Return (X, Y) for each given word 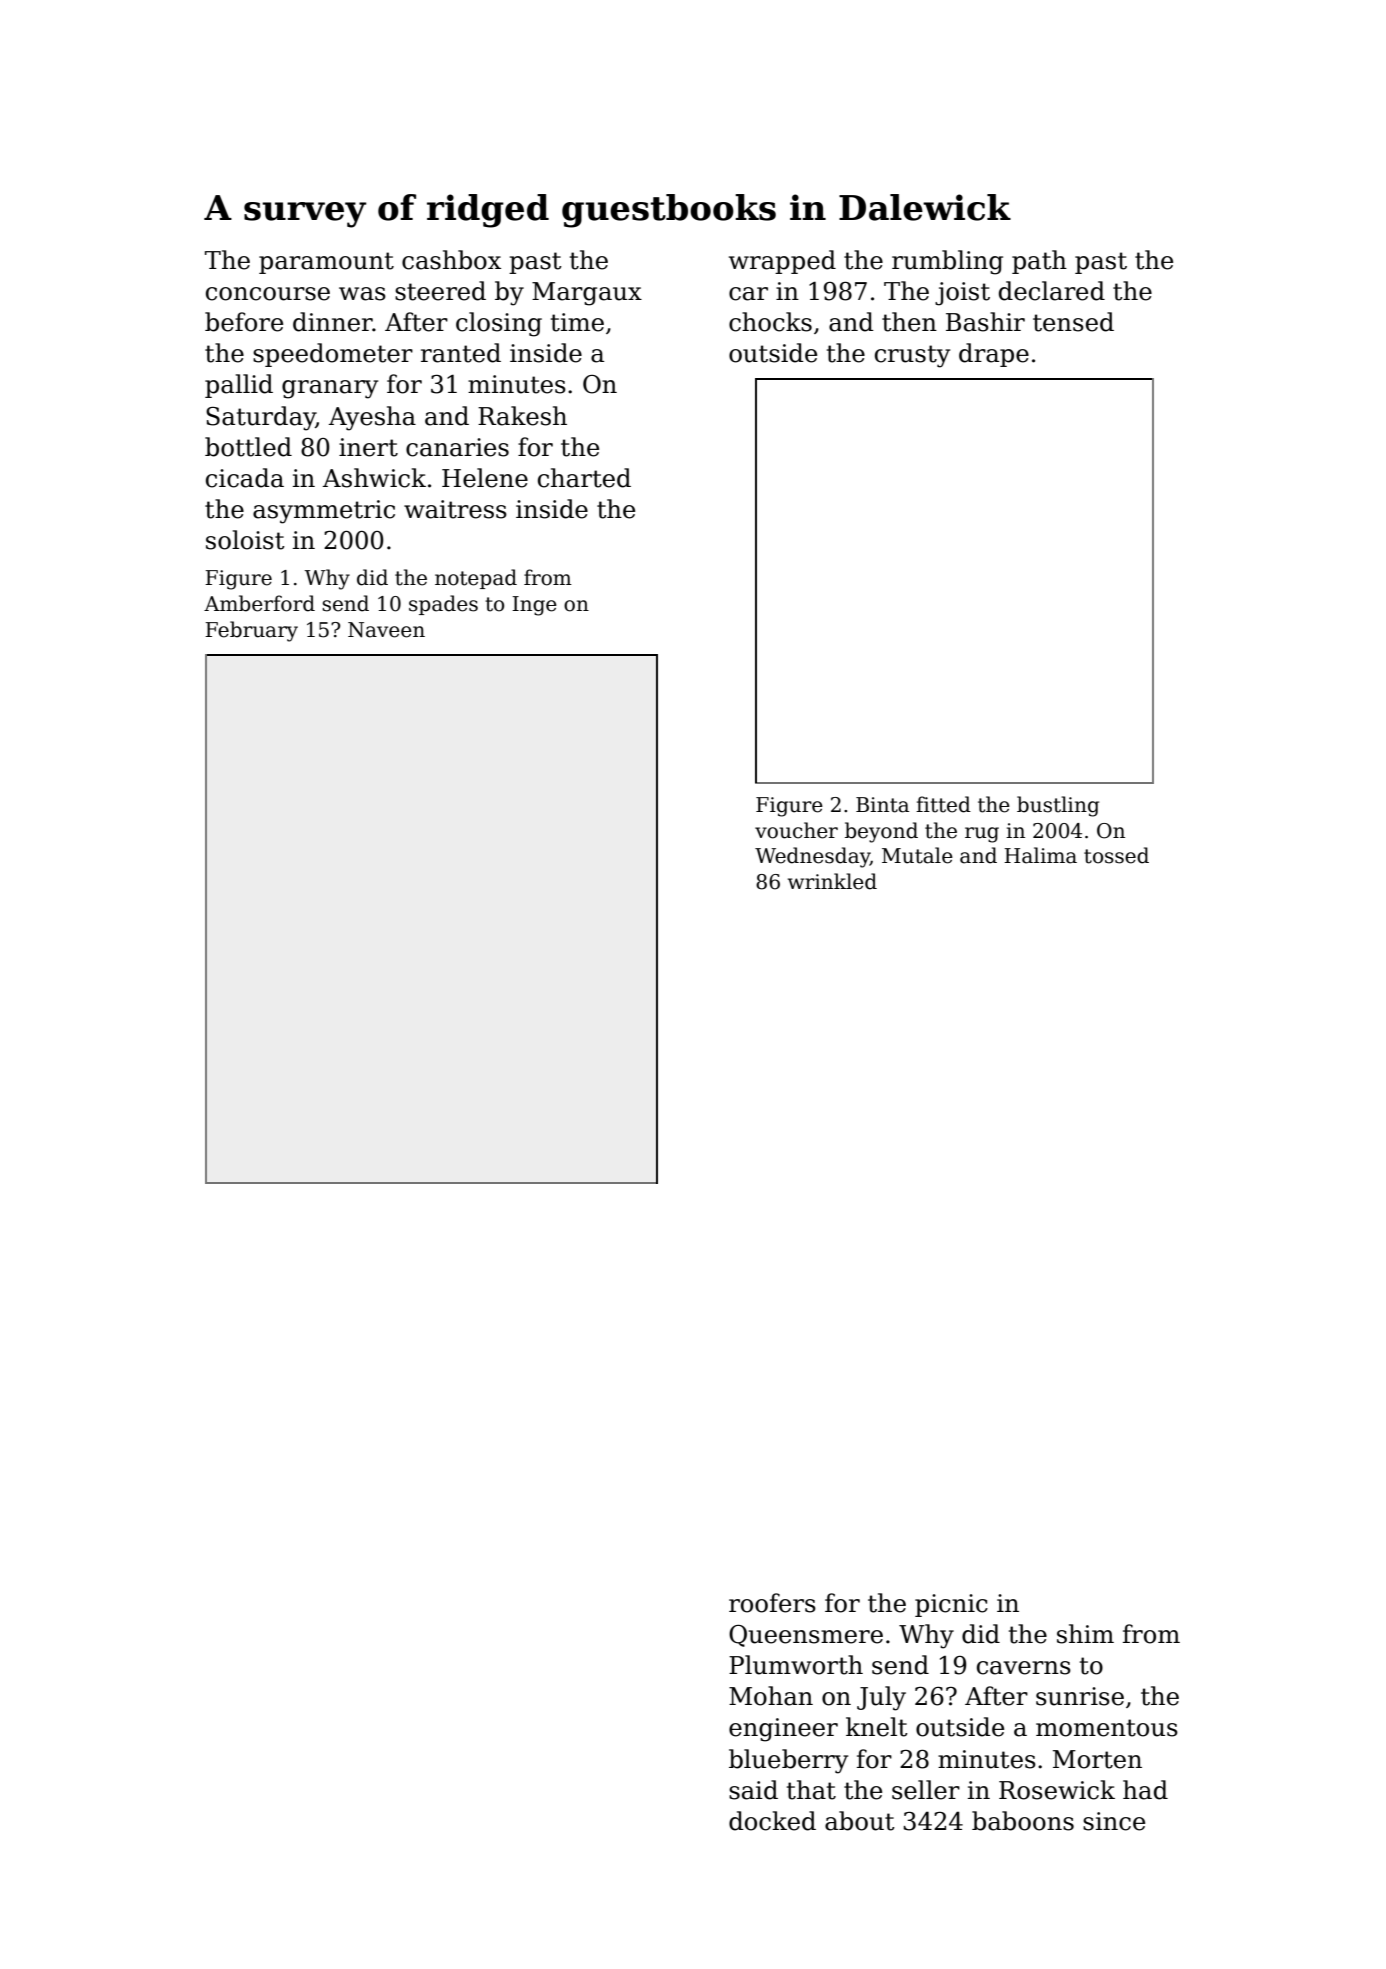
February (251, 631)
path (1039, 262)
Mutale (917, 855)
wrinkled (832, 881)
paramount (326, 263)
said (753, 1790)
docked (772, 1821)
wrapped (782, 262)
